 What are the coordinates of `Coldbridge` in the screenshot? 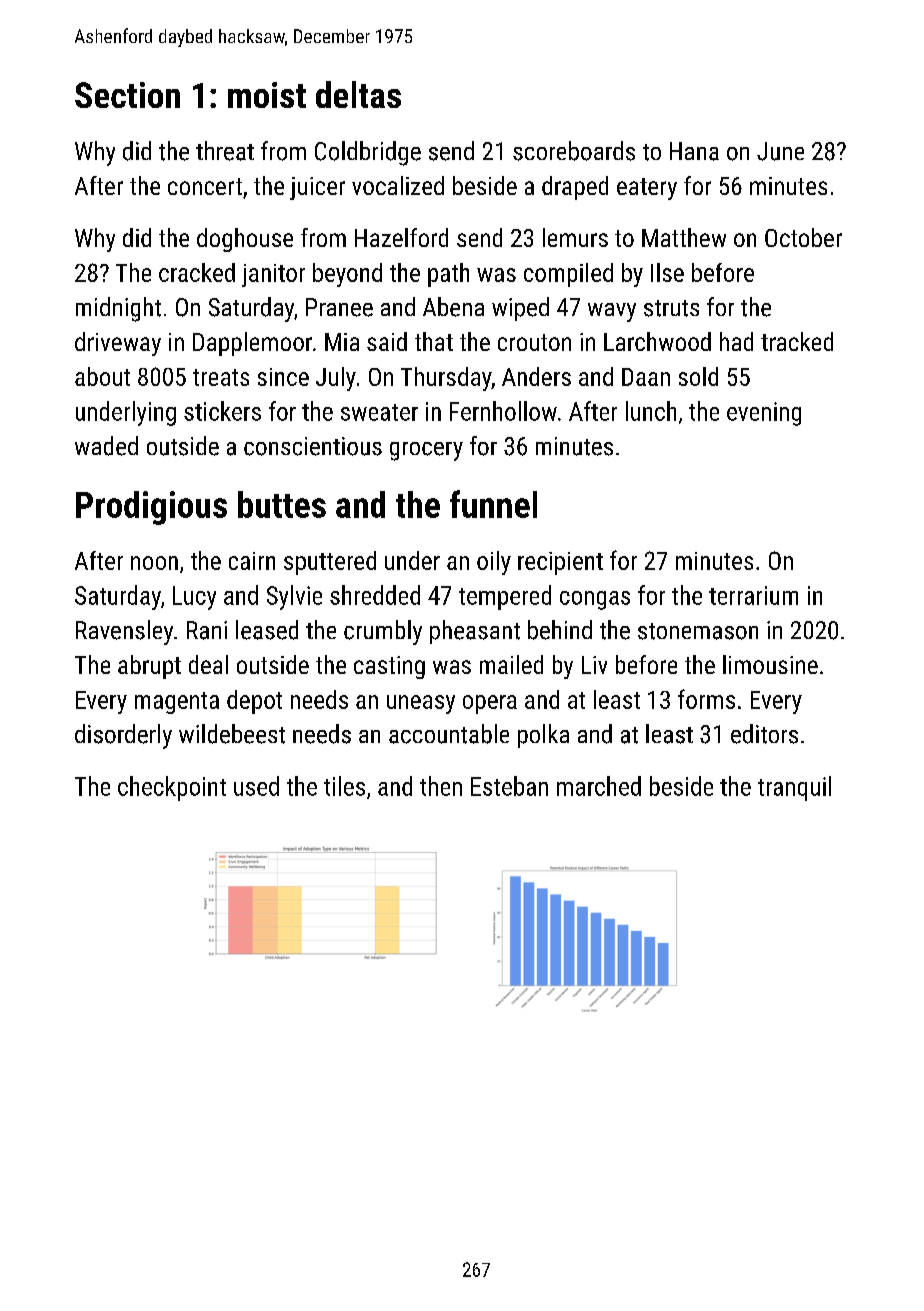 It's located at (368, 153).
